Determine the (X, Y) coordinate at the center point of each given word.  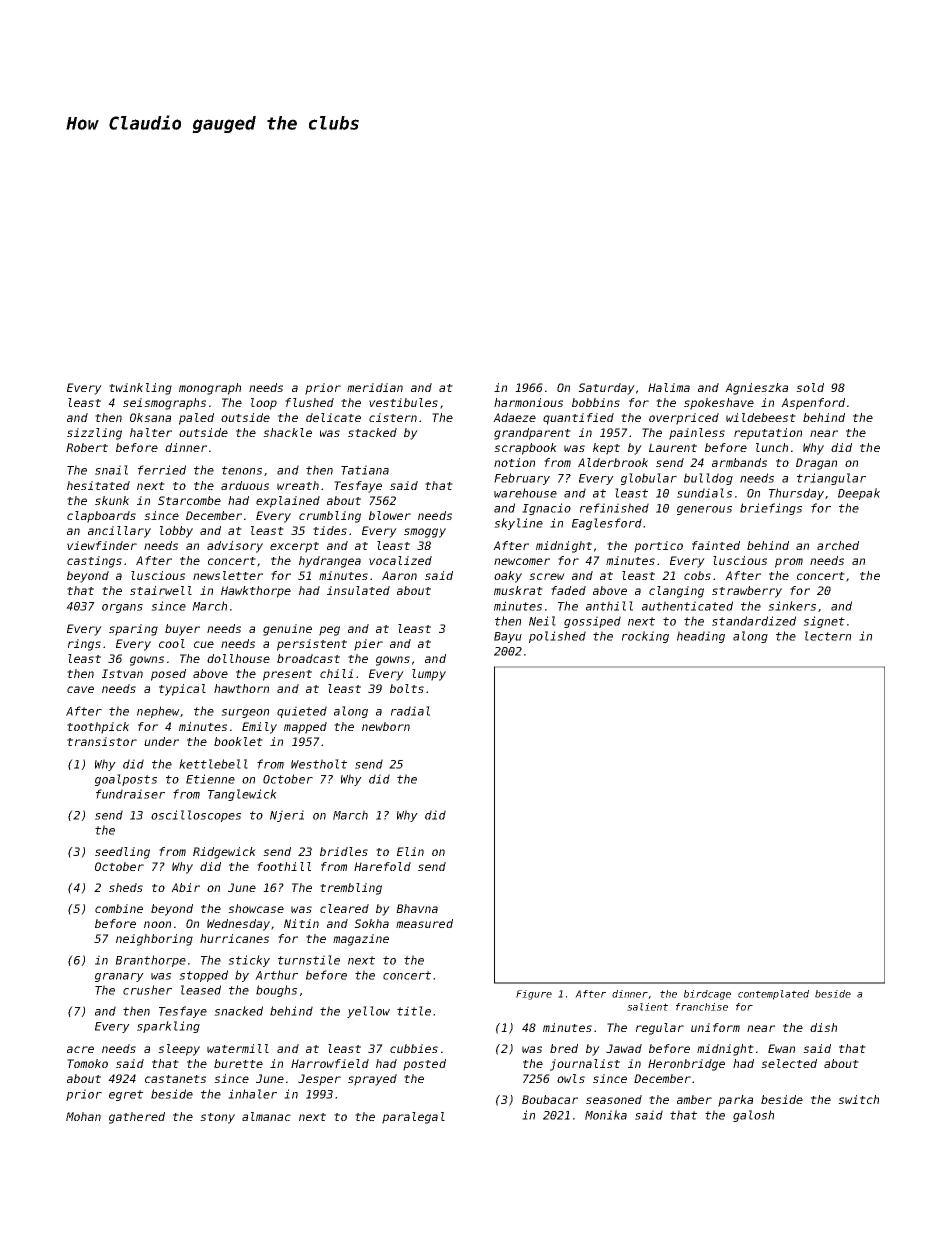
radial (410, 711)
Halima (669, 387)
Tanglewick (242, 795)
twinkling (140, 389)
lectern (828, 636)
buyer (182, 630)
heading (701, 637)
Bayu (508, 637)
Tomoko (87, 1063)
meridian (375, 387)
